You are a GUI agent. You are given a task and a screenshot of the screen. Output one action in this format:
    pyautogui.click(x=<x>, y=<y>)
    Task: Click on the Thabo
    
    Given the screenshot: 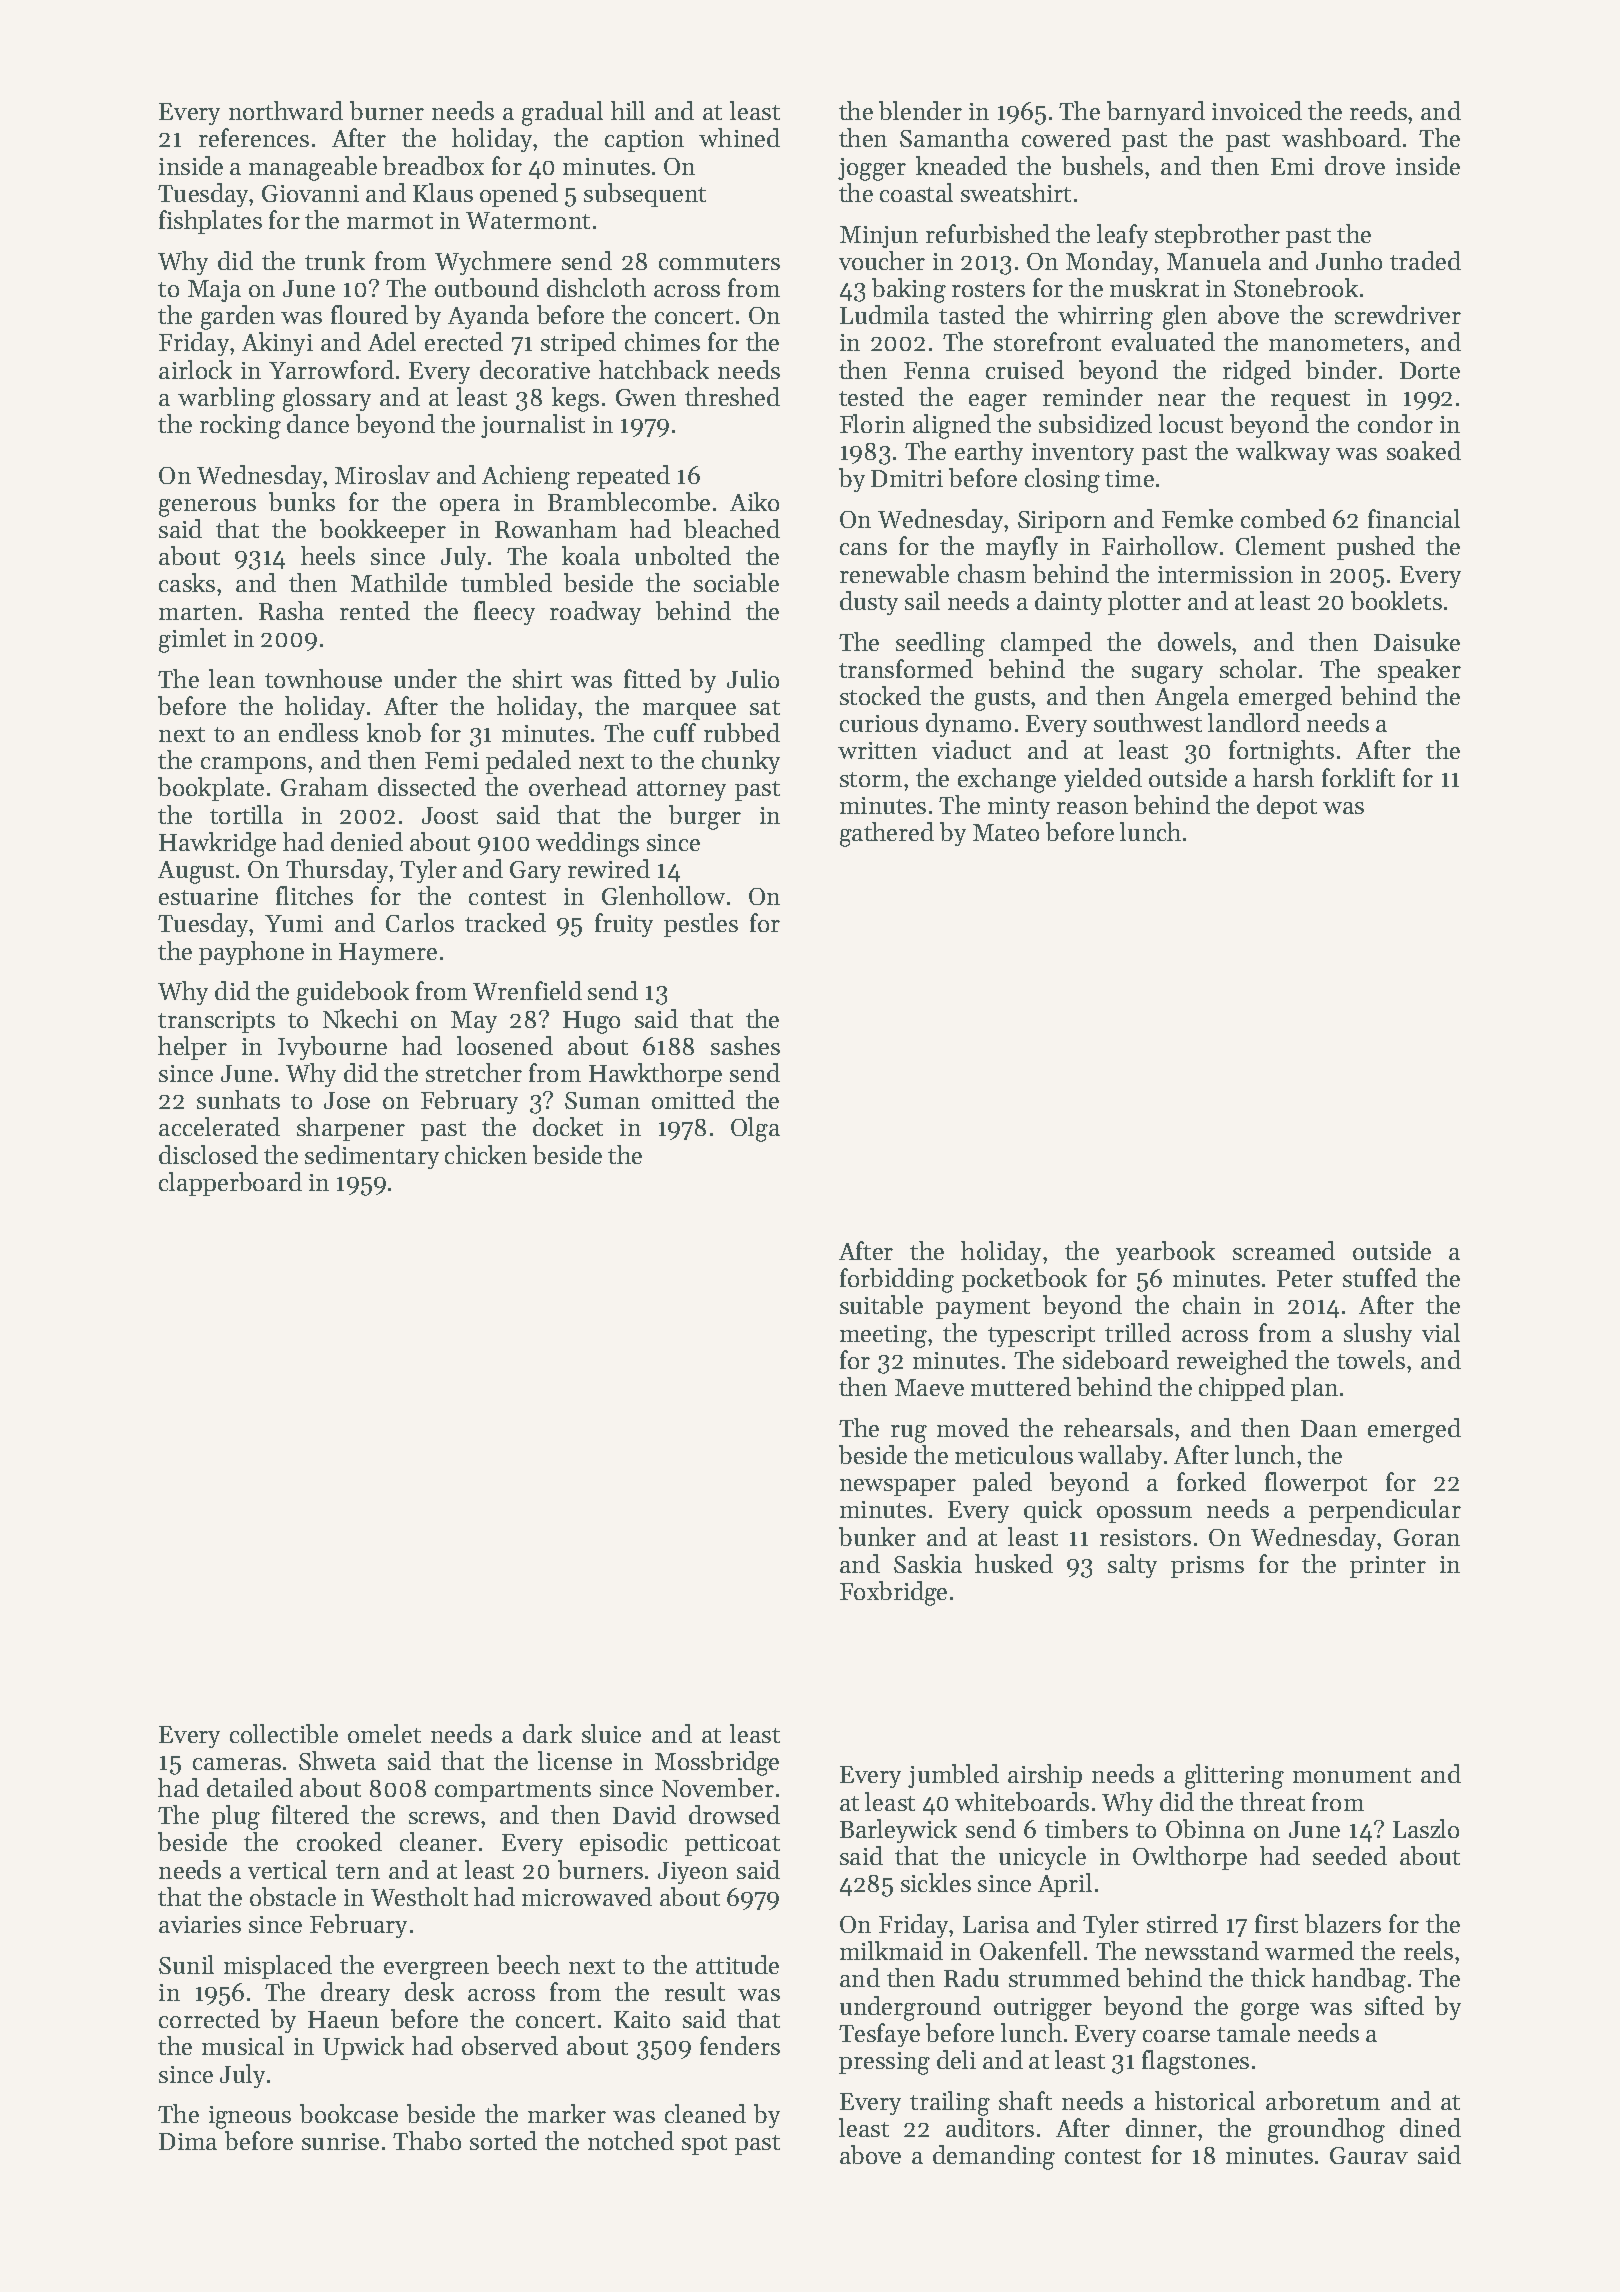 What is the action you would take?
    pyautogui.click(x=427, y=2140)
